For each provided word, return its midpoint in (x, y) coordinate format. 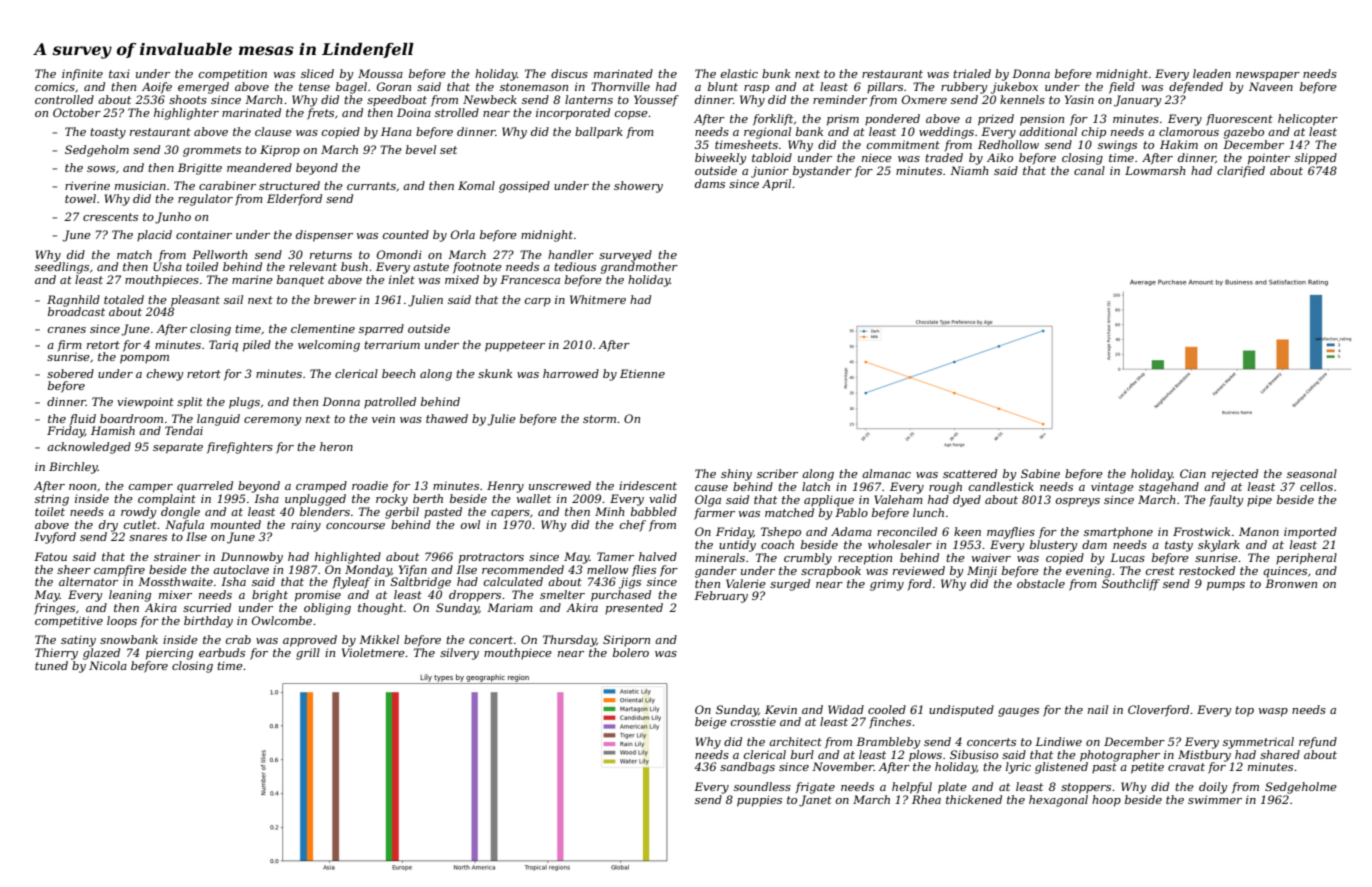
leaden (1212, 73)
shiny (736, 475)
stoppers (1086, 788)
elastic (739, 73)
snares (148, 538)
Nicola (108, 665)
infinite (82, 75)
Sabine (1040, 473)
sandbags (747, 768)
